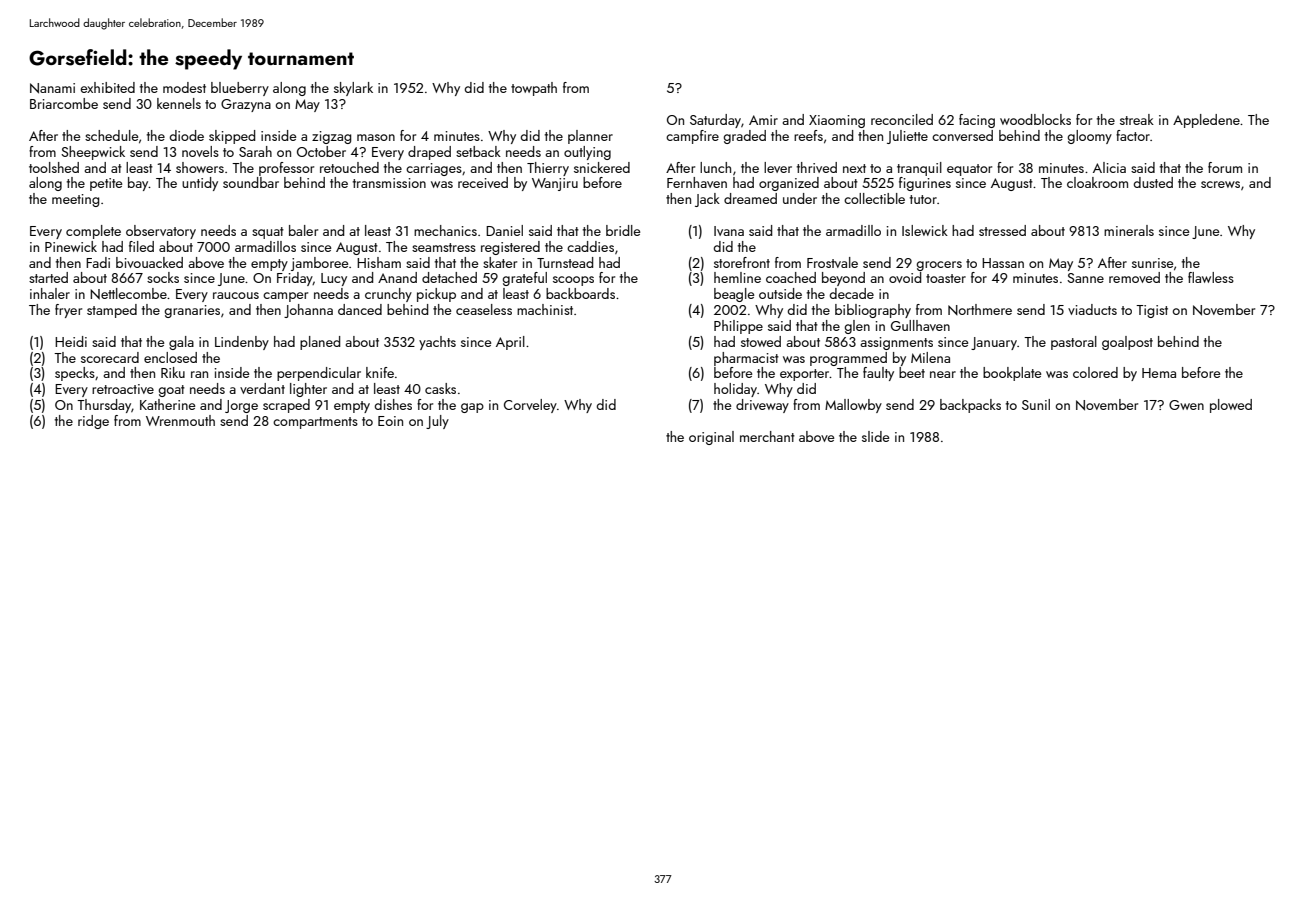  Describe the element at coordinates (763, 120) in the image. I see `Amir` at that location.
